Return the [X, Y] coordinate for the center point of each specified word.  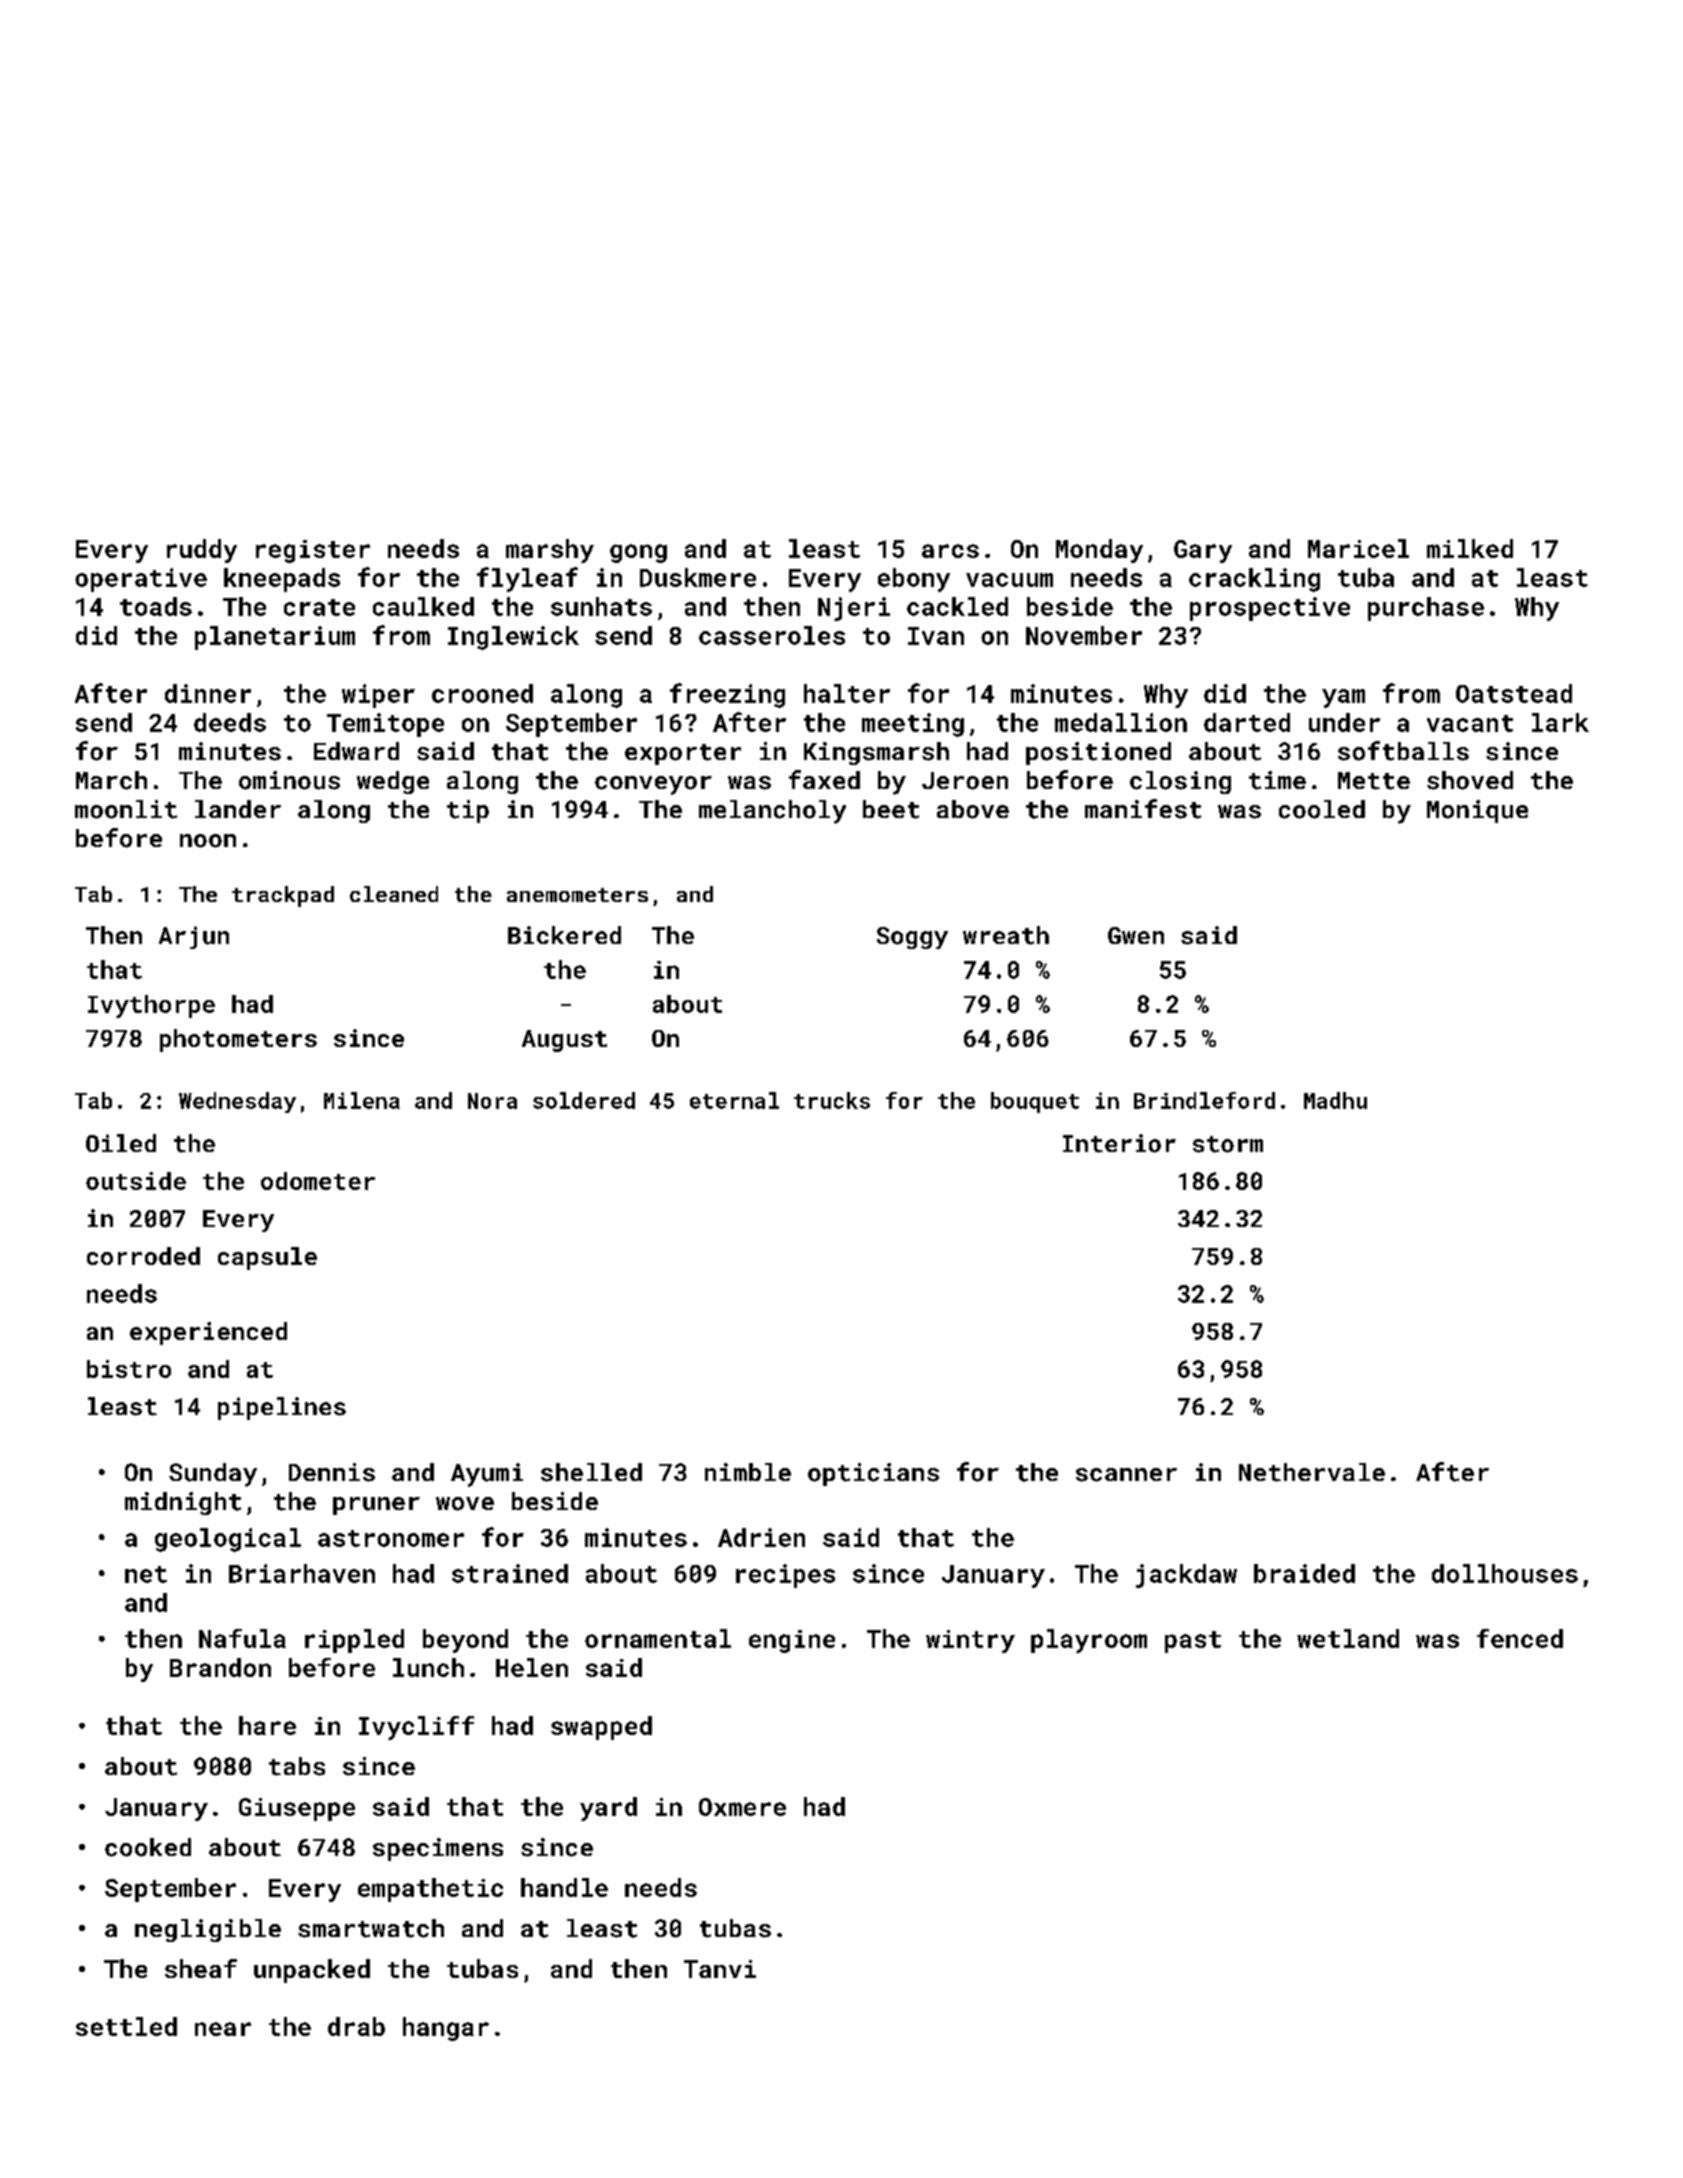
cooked [148, 1847]
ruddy [202, 551]
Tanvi [720, 1969]
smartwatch [371, 1928]
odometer [318, 1181]
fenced [1520, 1638]
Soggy [912, 938]
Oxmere [742, 1807]
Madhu [1335, 1100]
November [1084, 635]
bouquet [1035, 1102]
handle [564, 1887]
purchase [1426, 609]
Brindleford [1204, 1100]
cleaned [394, 894]
